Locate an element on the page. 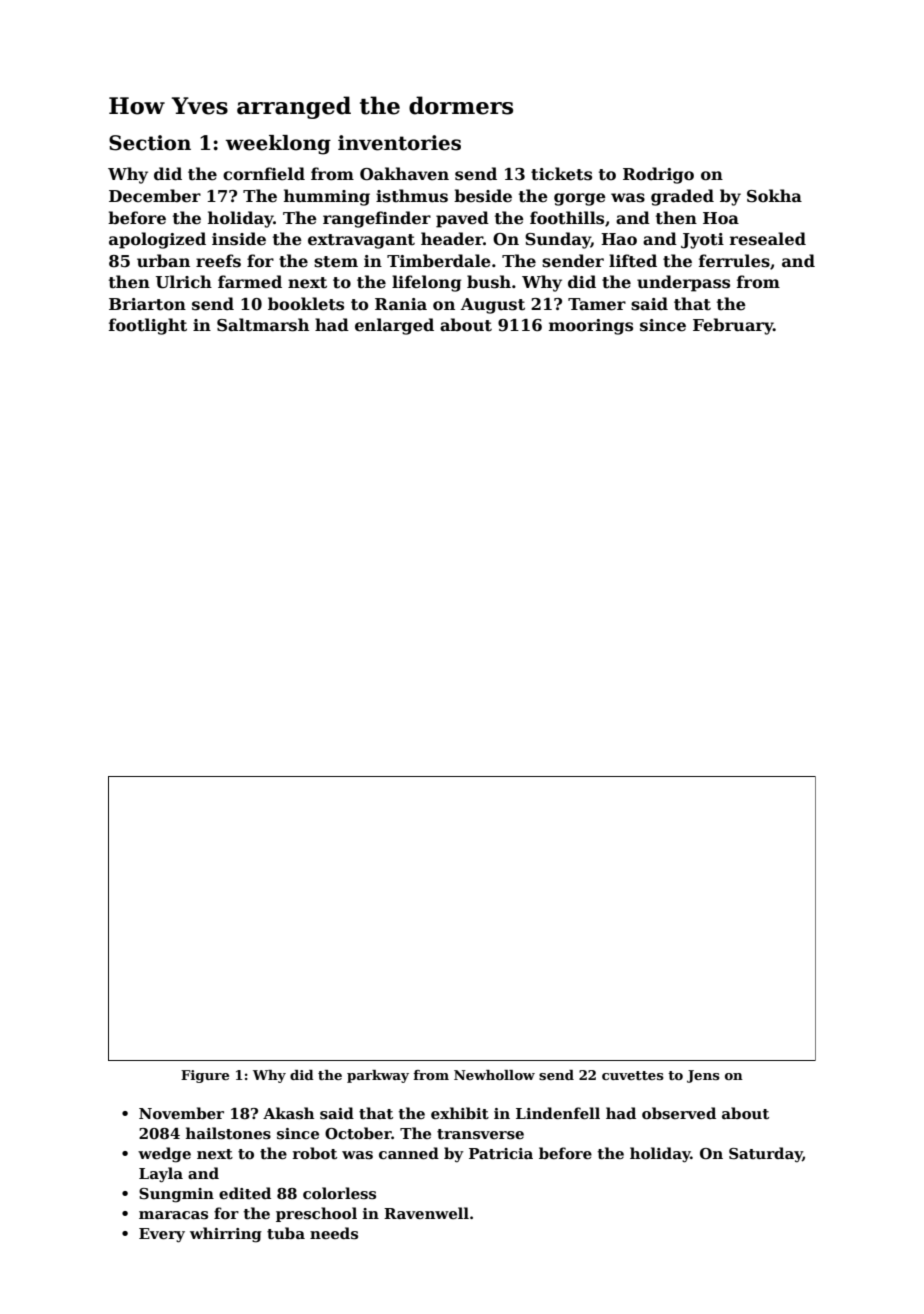  Newhollow is located at coordinates (494, 1075).
